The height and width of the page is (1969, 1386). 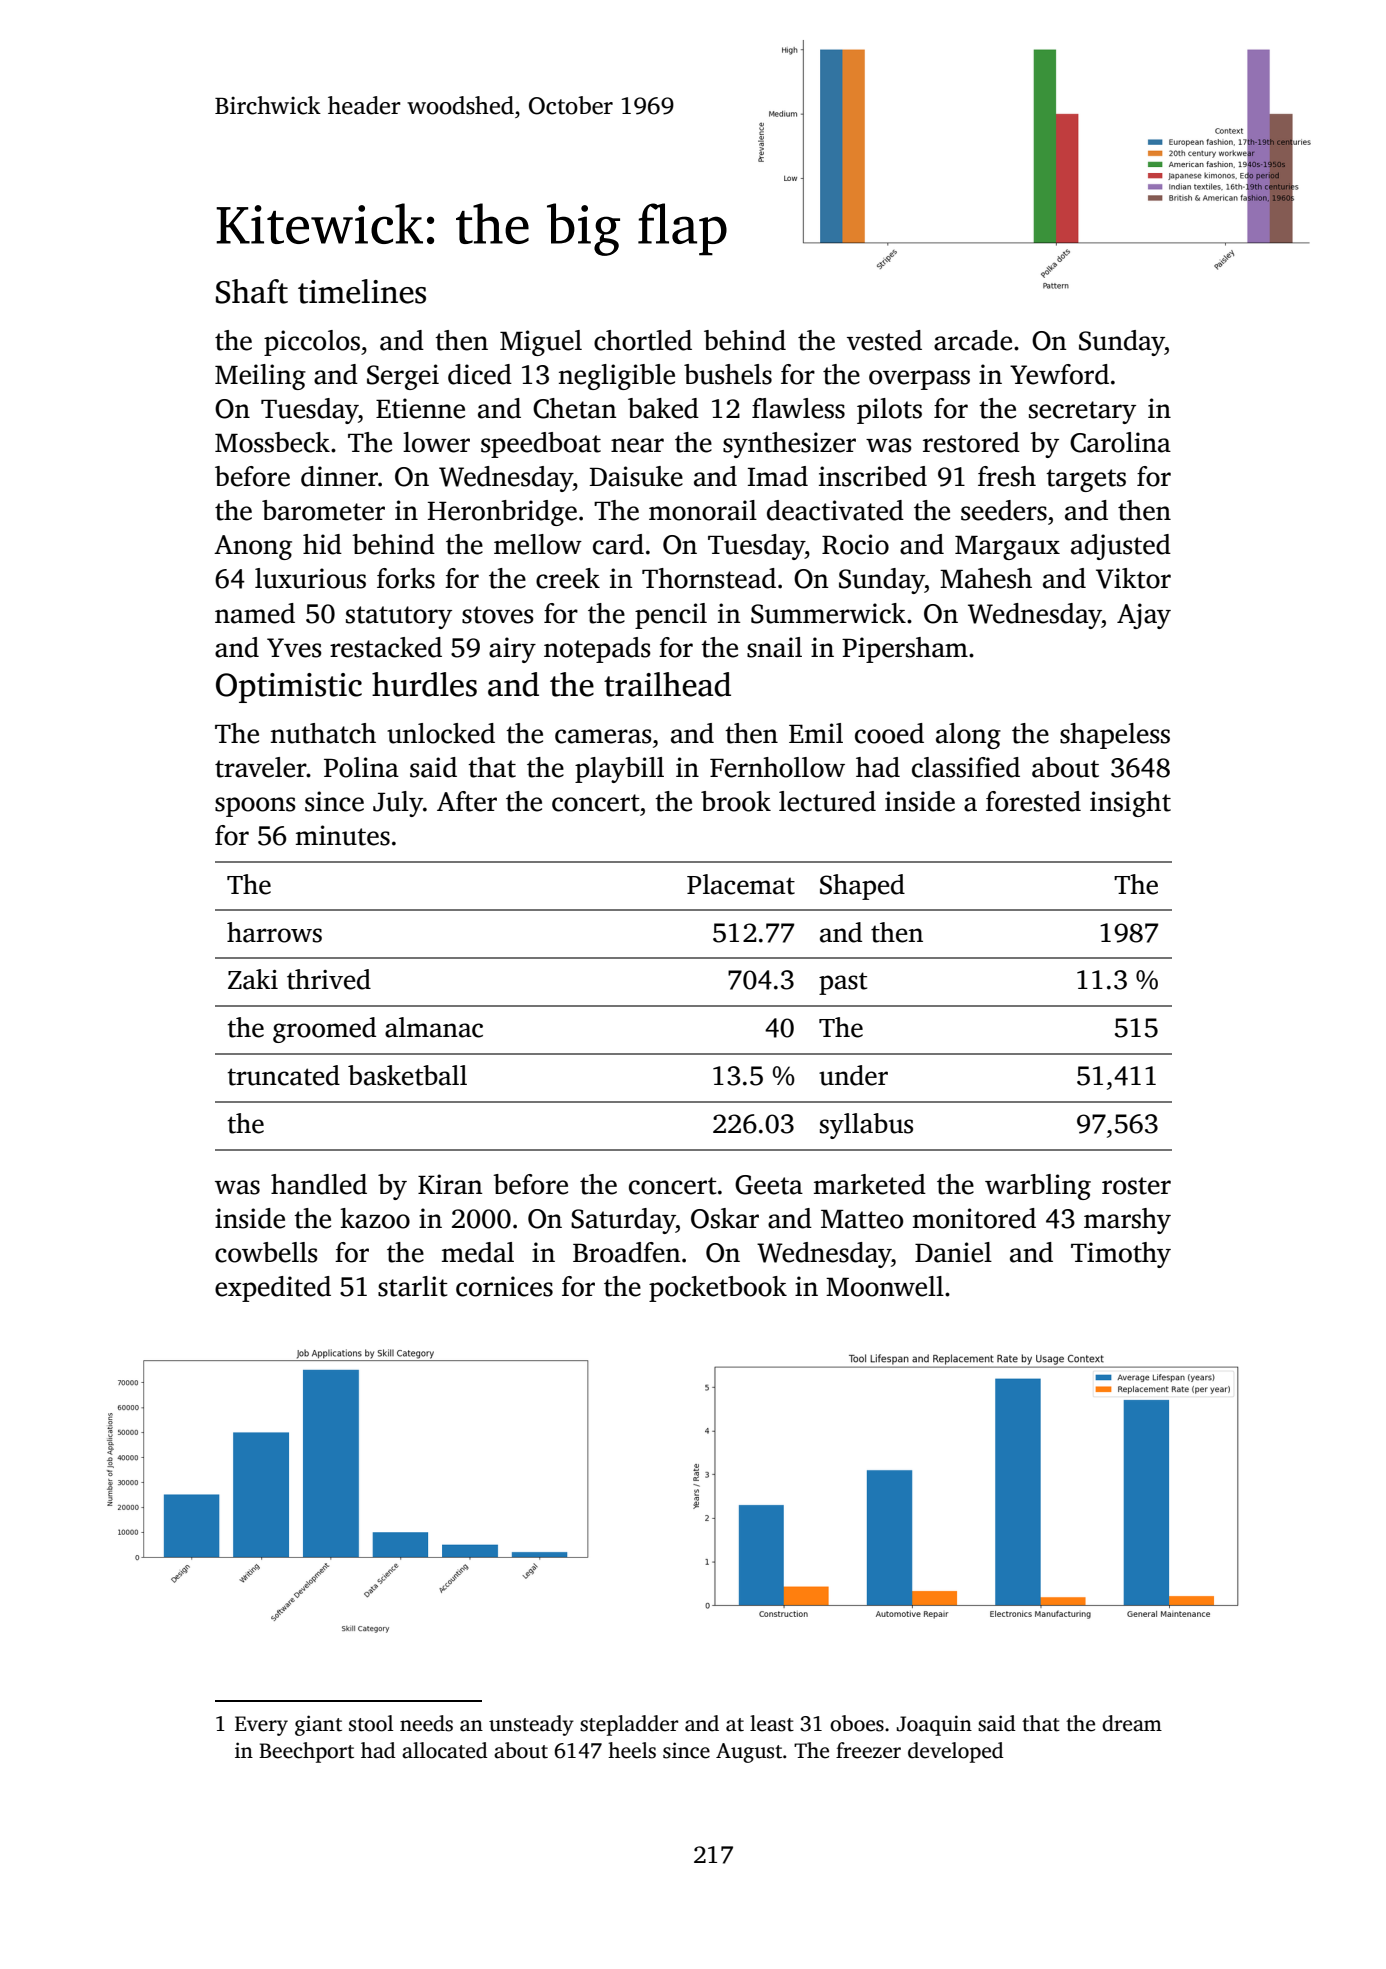 I want to click on chortled, so click(x=643, y=340).
